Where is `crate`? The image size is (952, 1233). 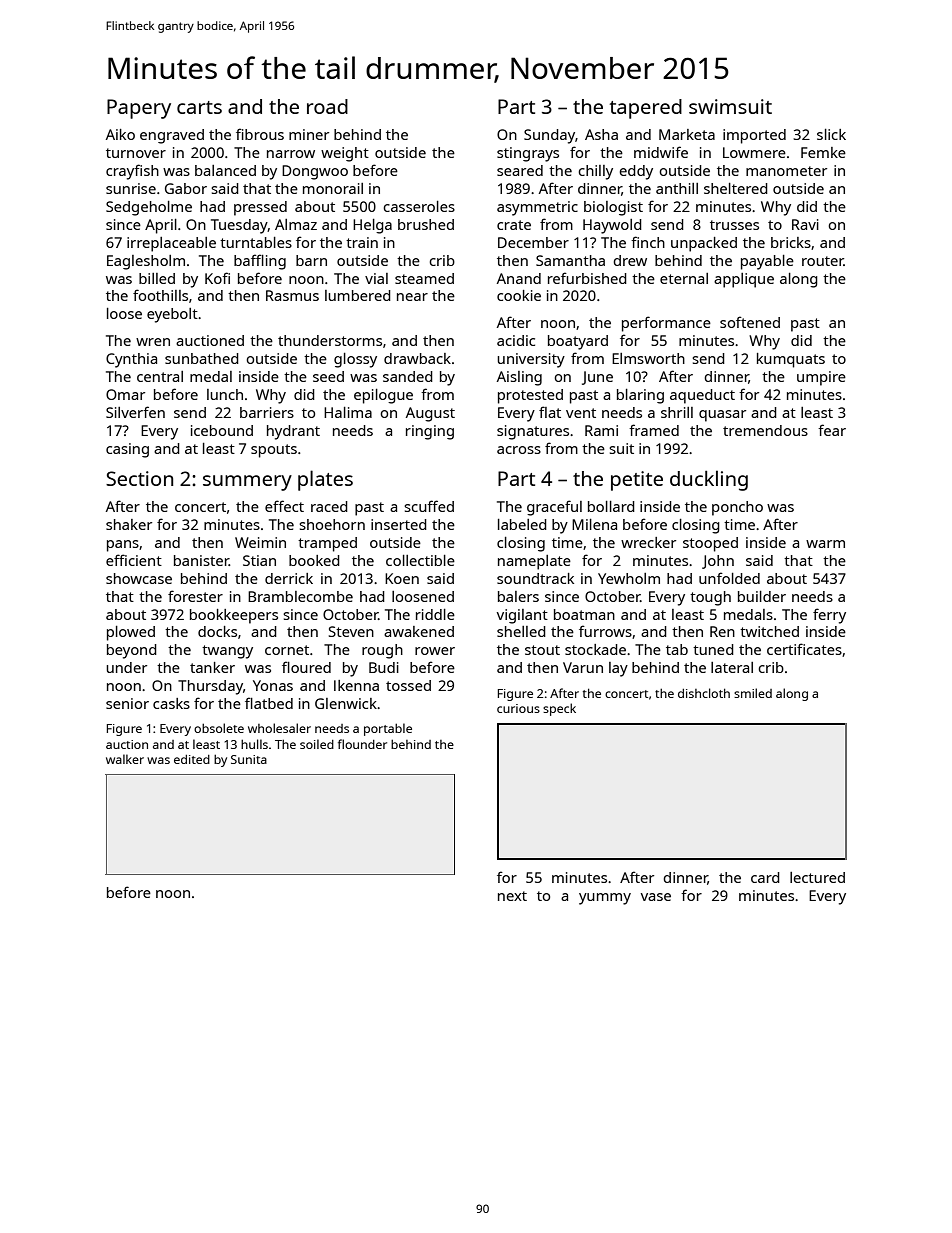
crate is located at coordinates (514, 225).
